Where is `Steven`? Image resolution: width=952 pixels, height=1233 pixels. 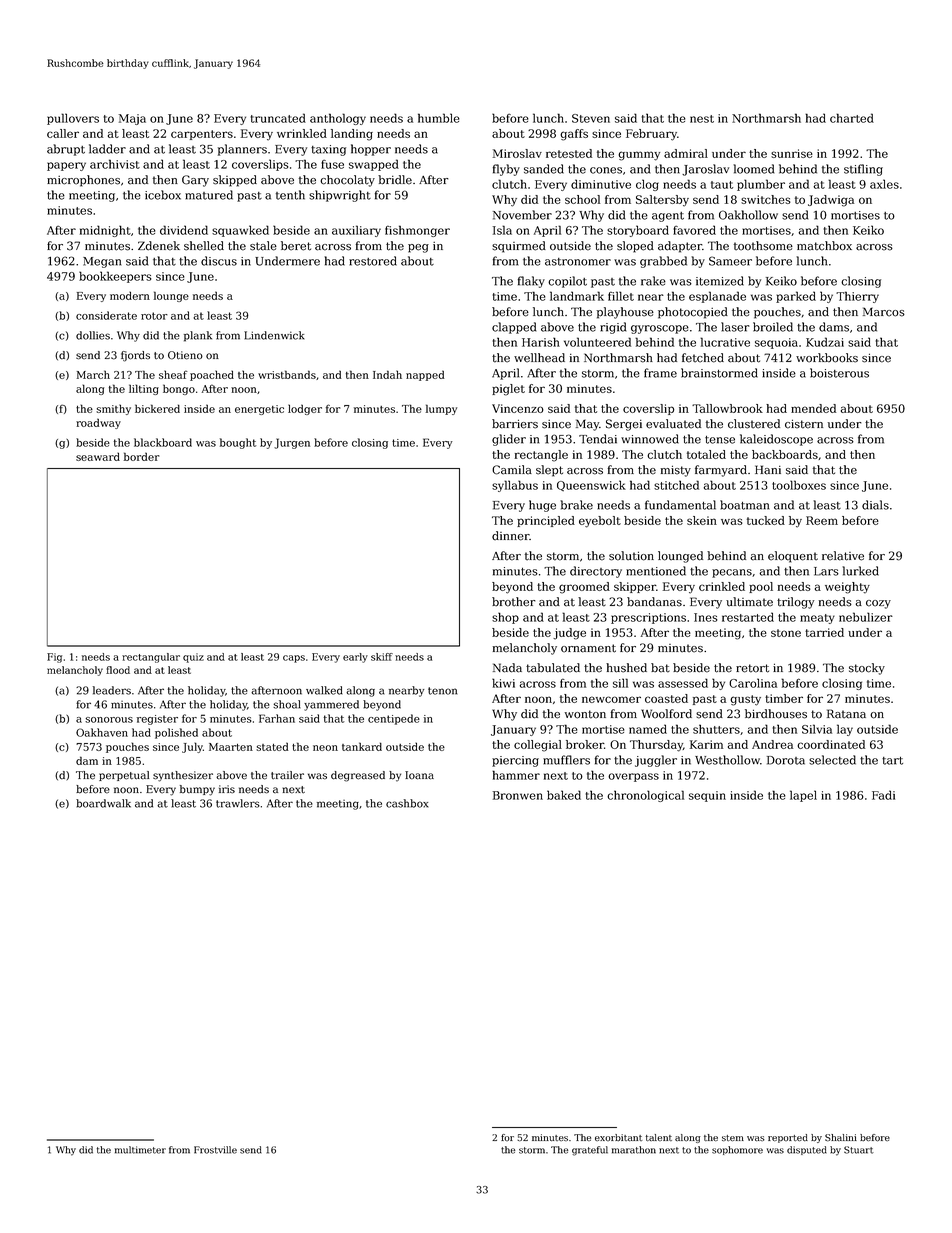
Steven is located at coordinates (591, 118).
